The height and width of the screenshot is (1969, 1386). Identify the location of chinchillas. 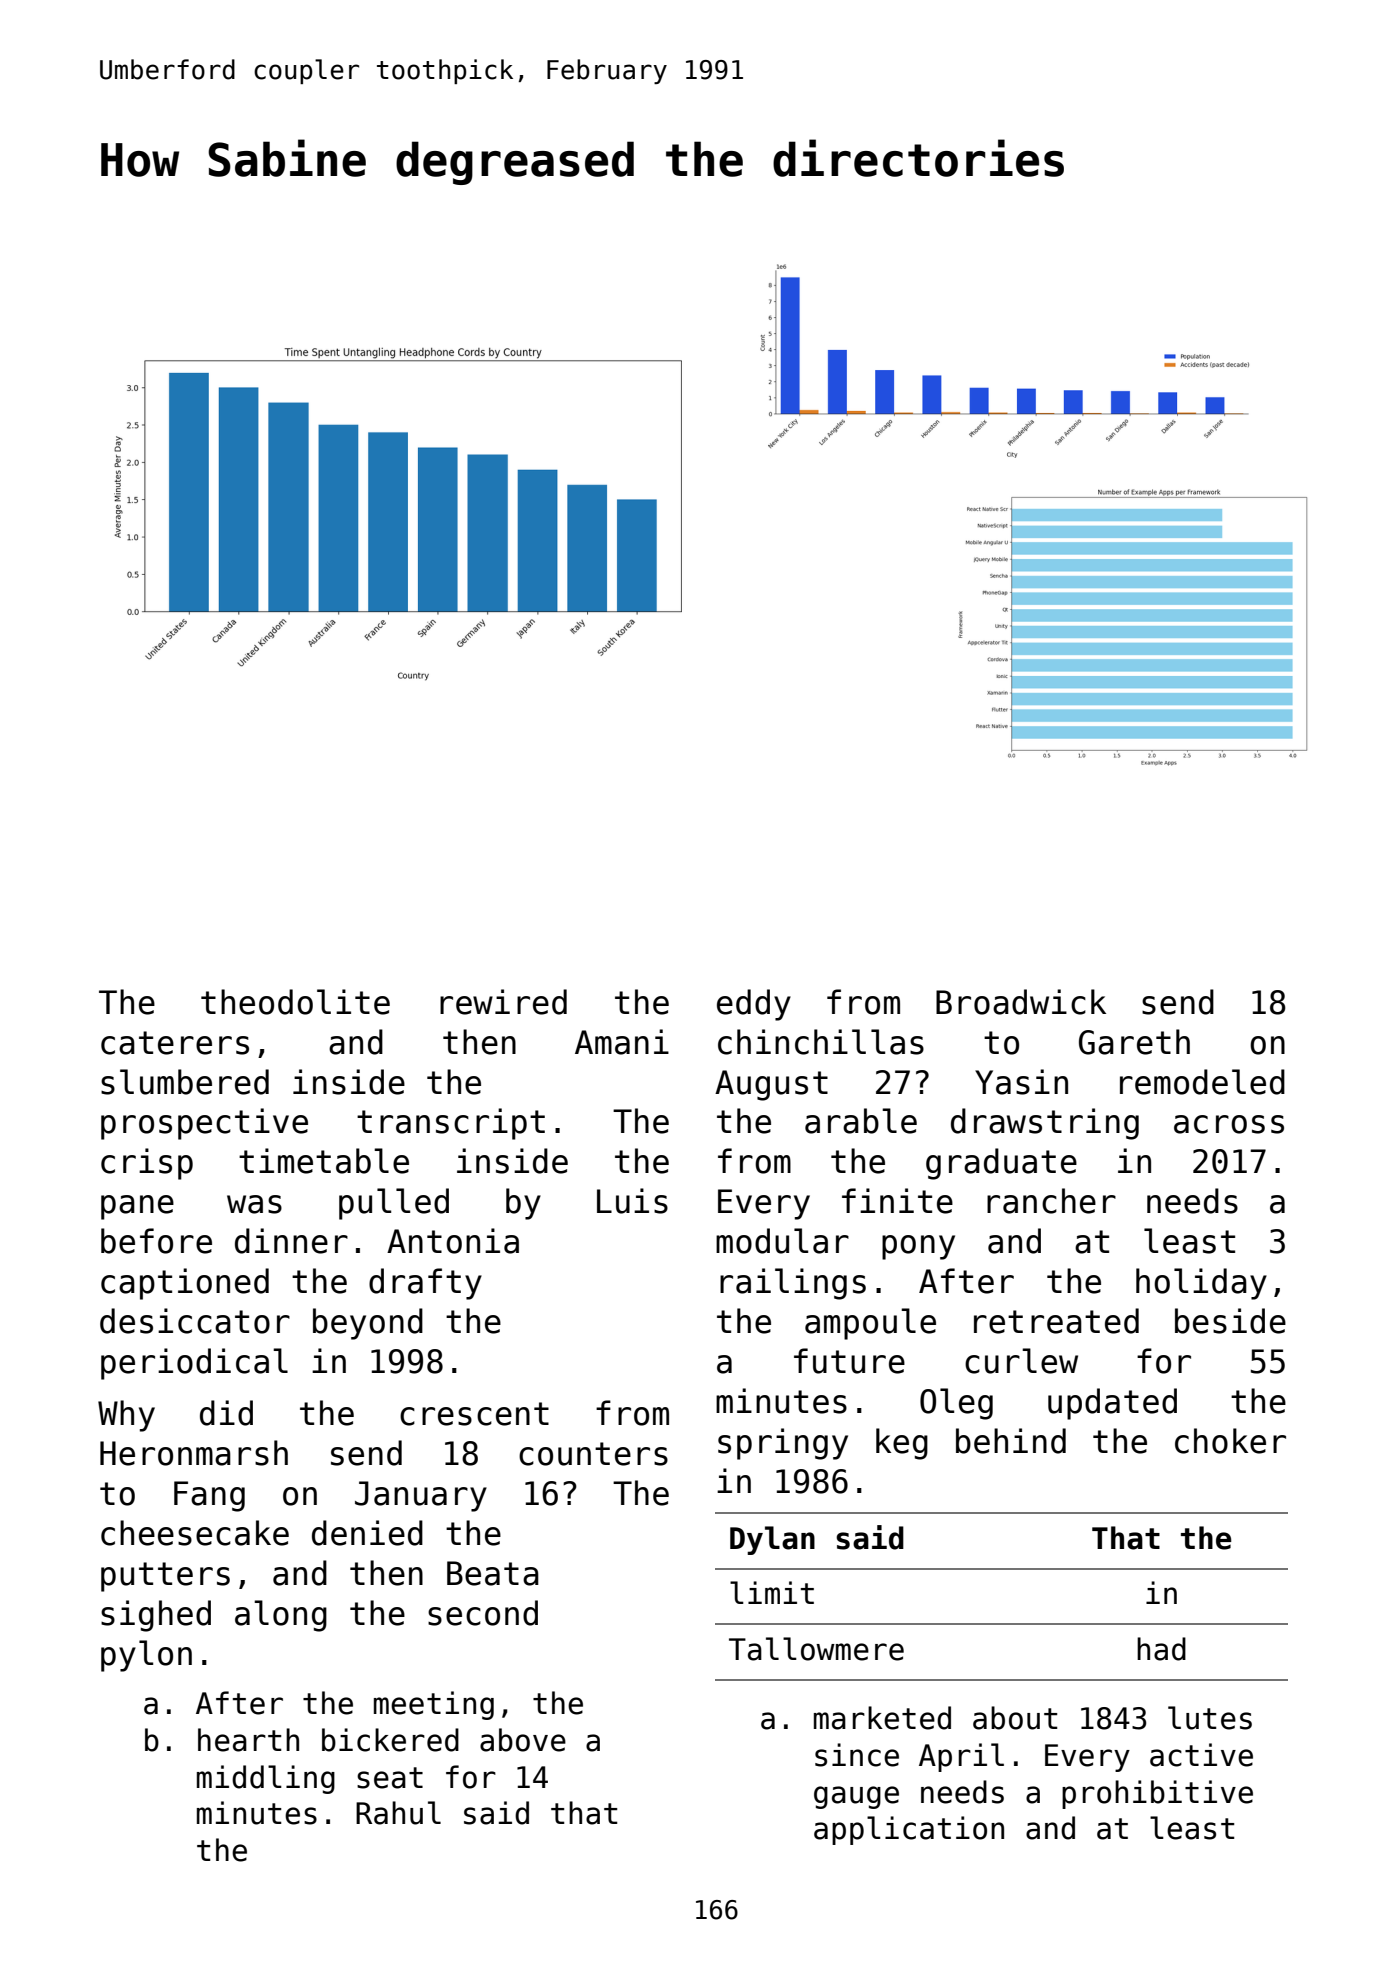
(821, 1042).
